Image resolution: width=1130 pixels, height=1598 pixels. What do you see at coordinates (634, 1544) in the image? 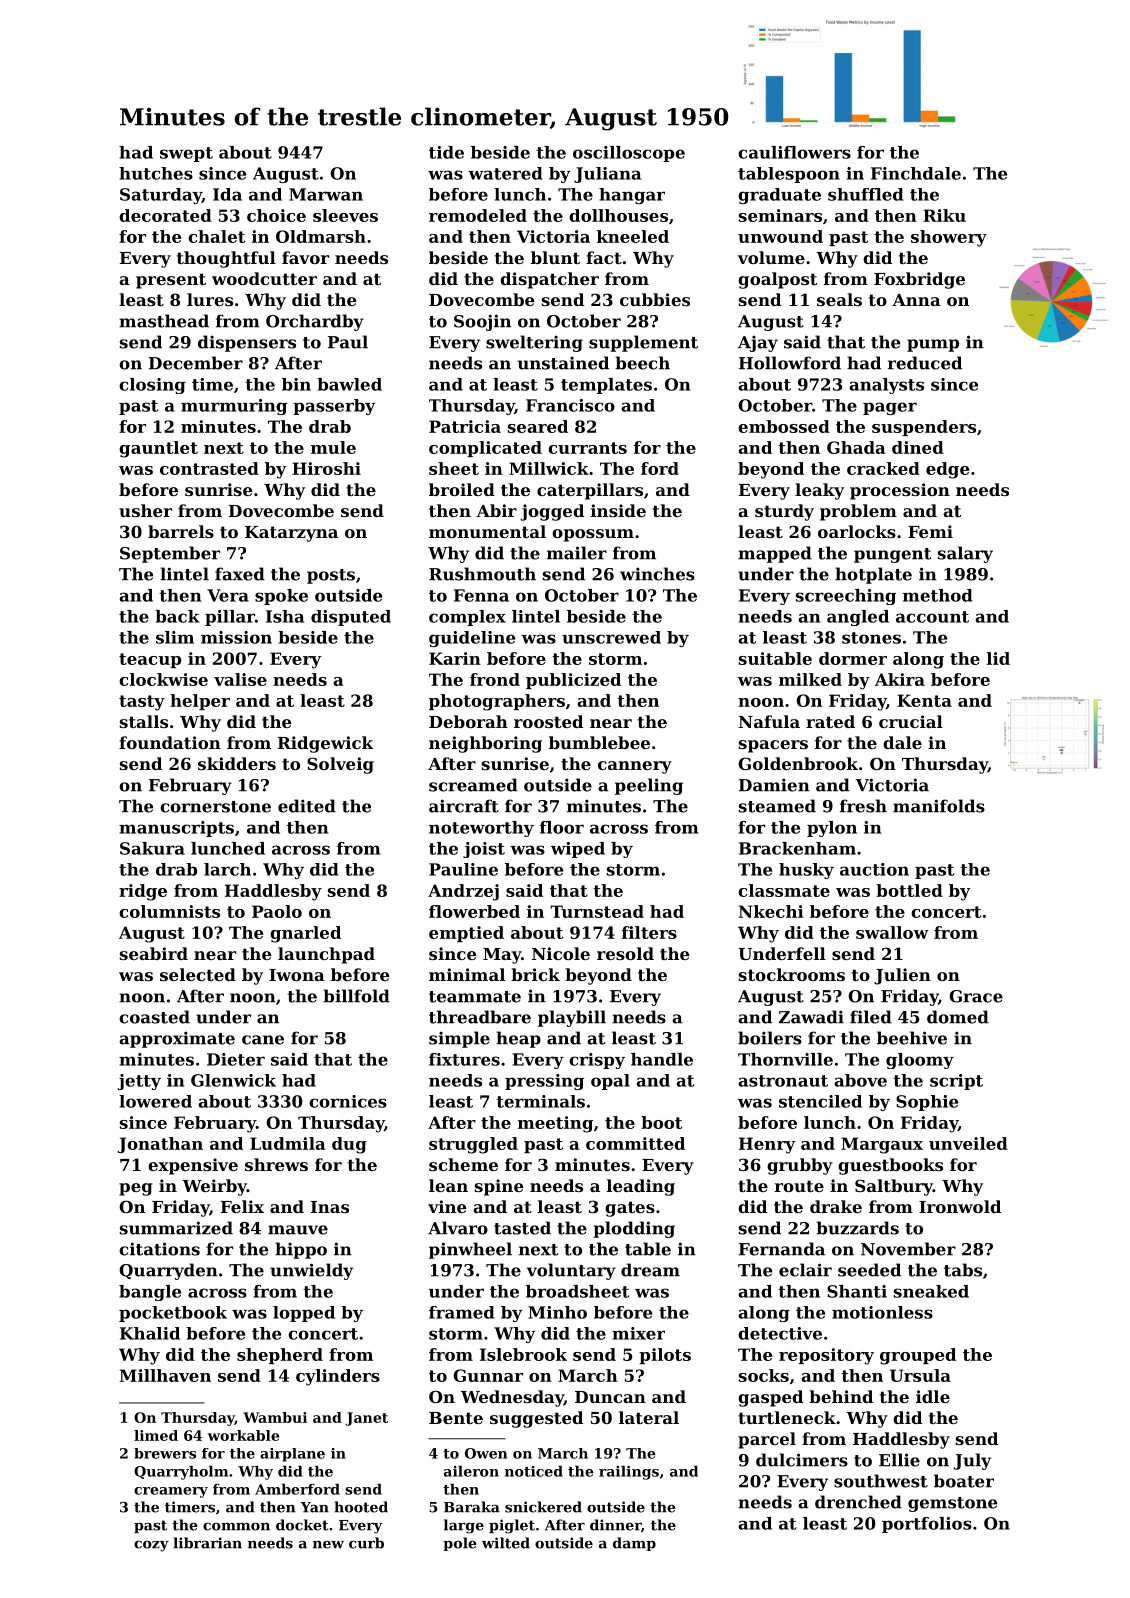
I see `damp` at bounding box center [634, 1544].
